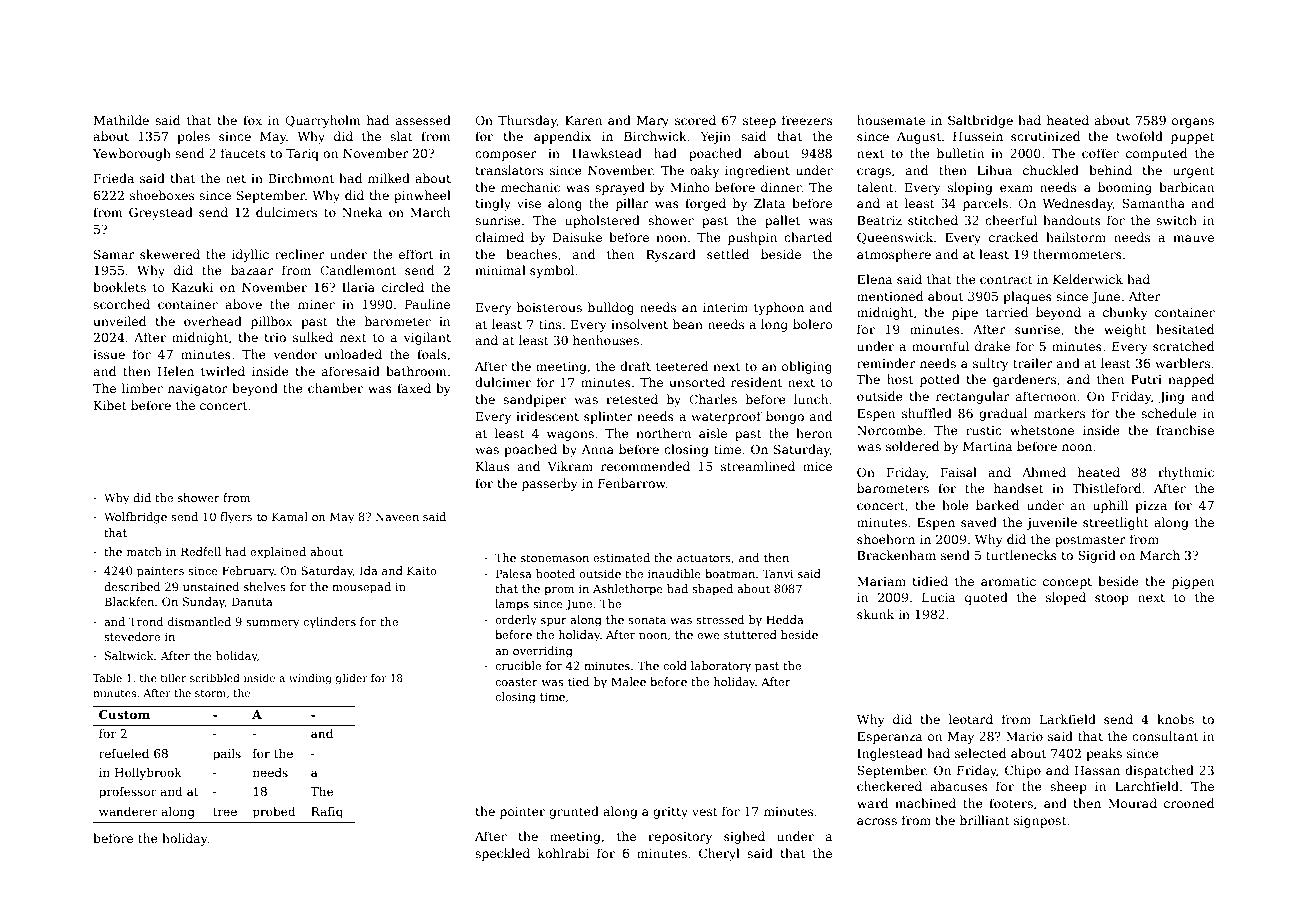 The width and height of the screenshot is (1308, 924). What do you see at coordinates (562, 137) in the screenshot?
I see `appendix` at bounding box center [562, 137].
